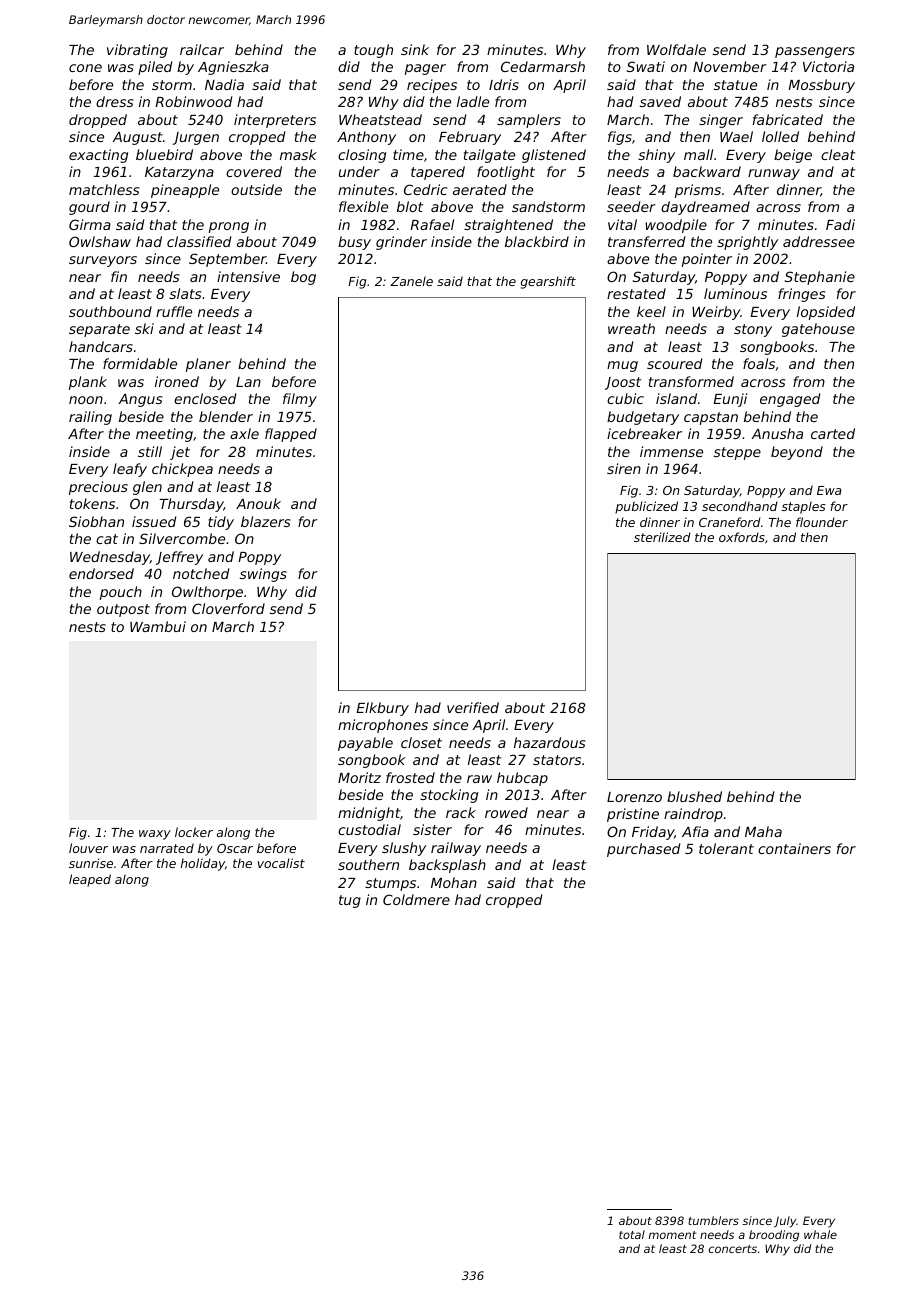 This page has width=924, height=1308. I want to click on July, so click(785, 1222).
